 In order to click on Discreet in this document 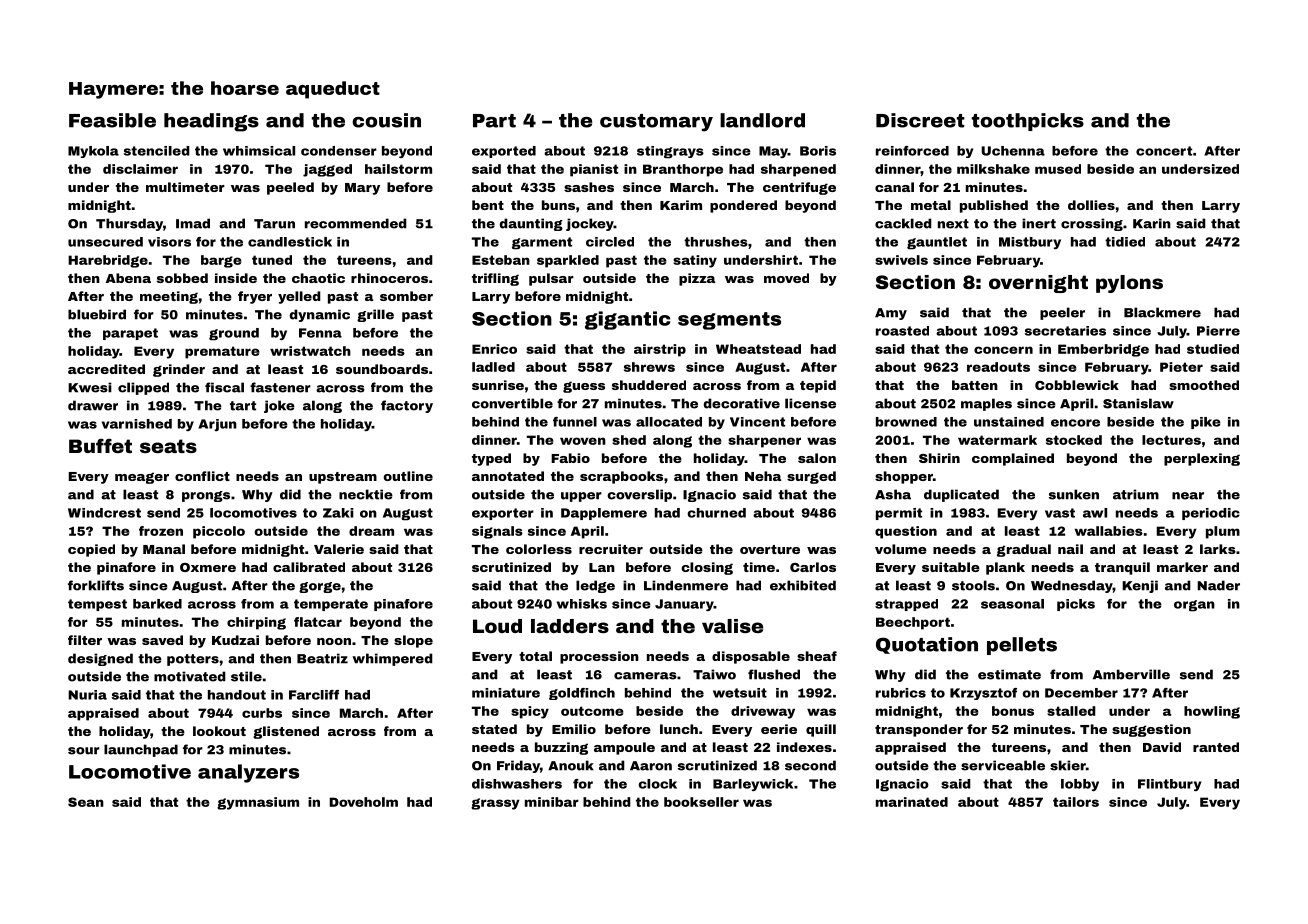, I will do `click(920, 120)`.
